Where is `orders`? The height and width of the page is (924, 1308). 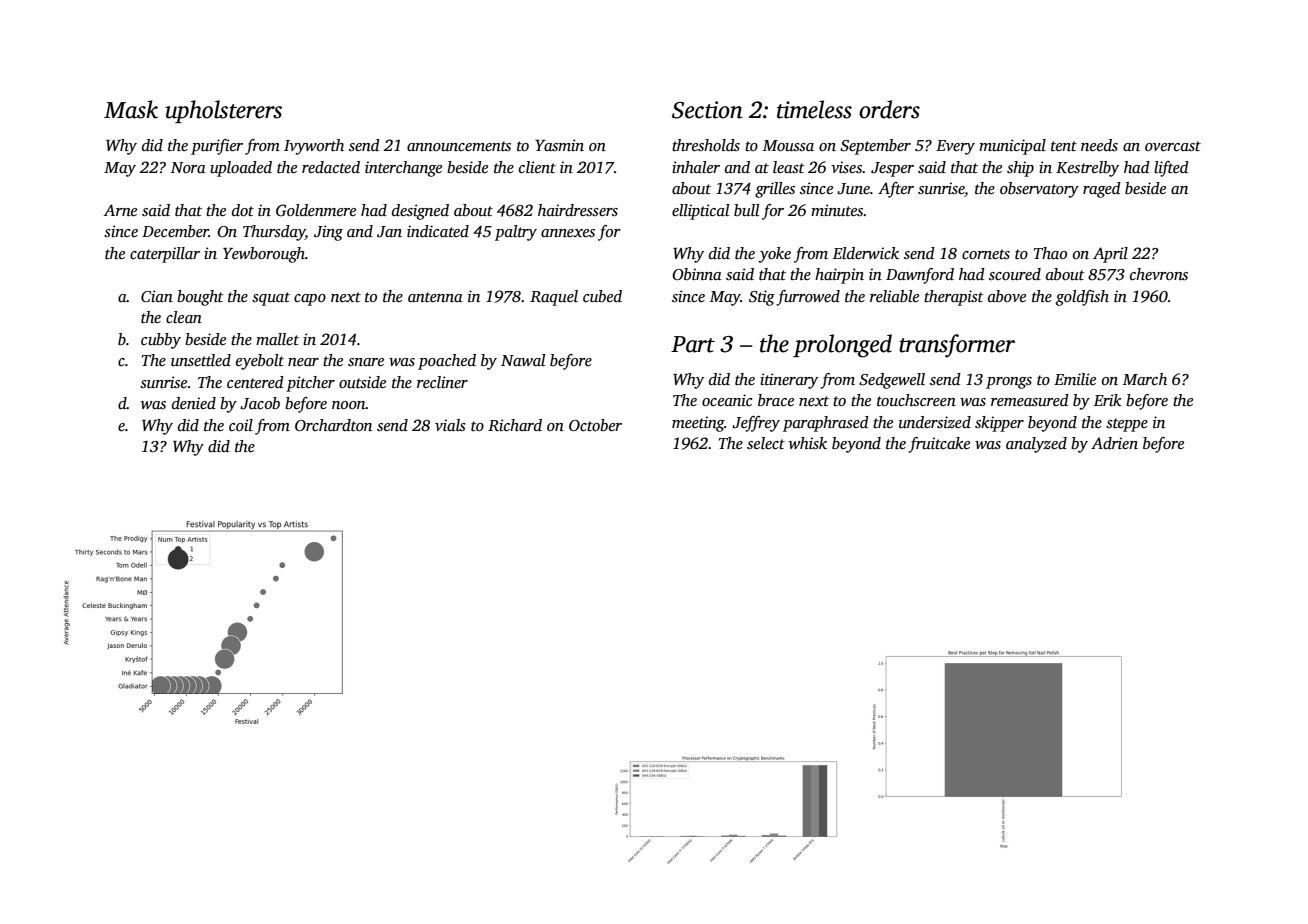 orders is located at coordinates (889, 109).
